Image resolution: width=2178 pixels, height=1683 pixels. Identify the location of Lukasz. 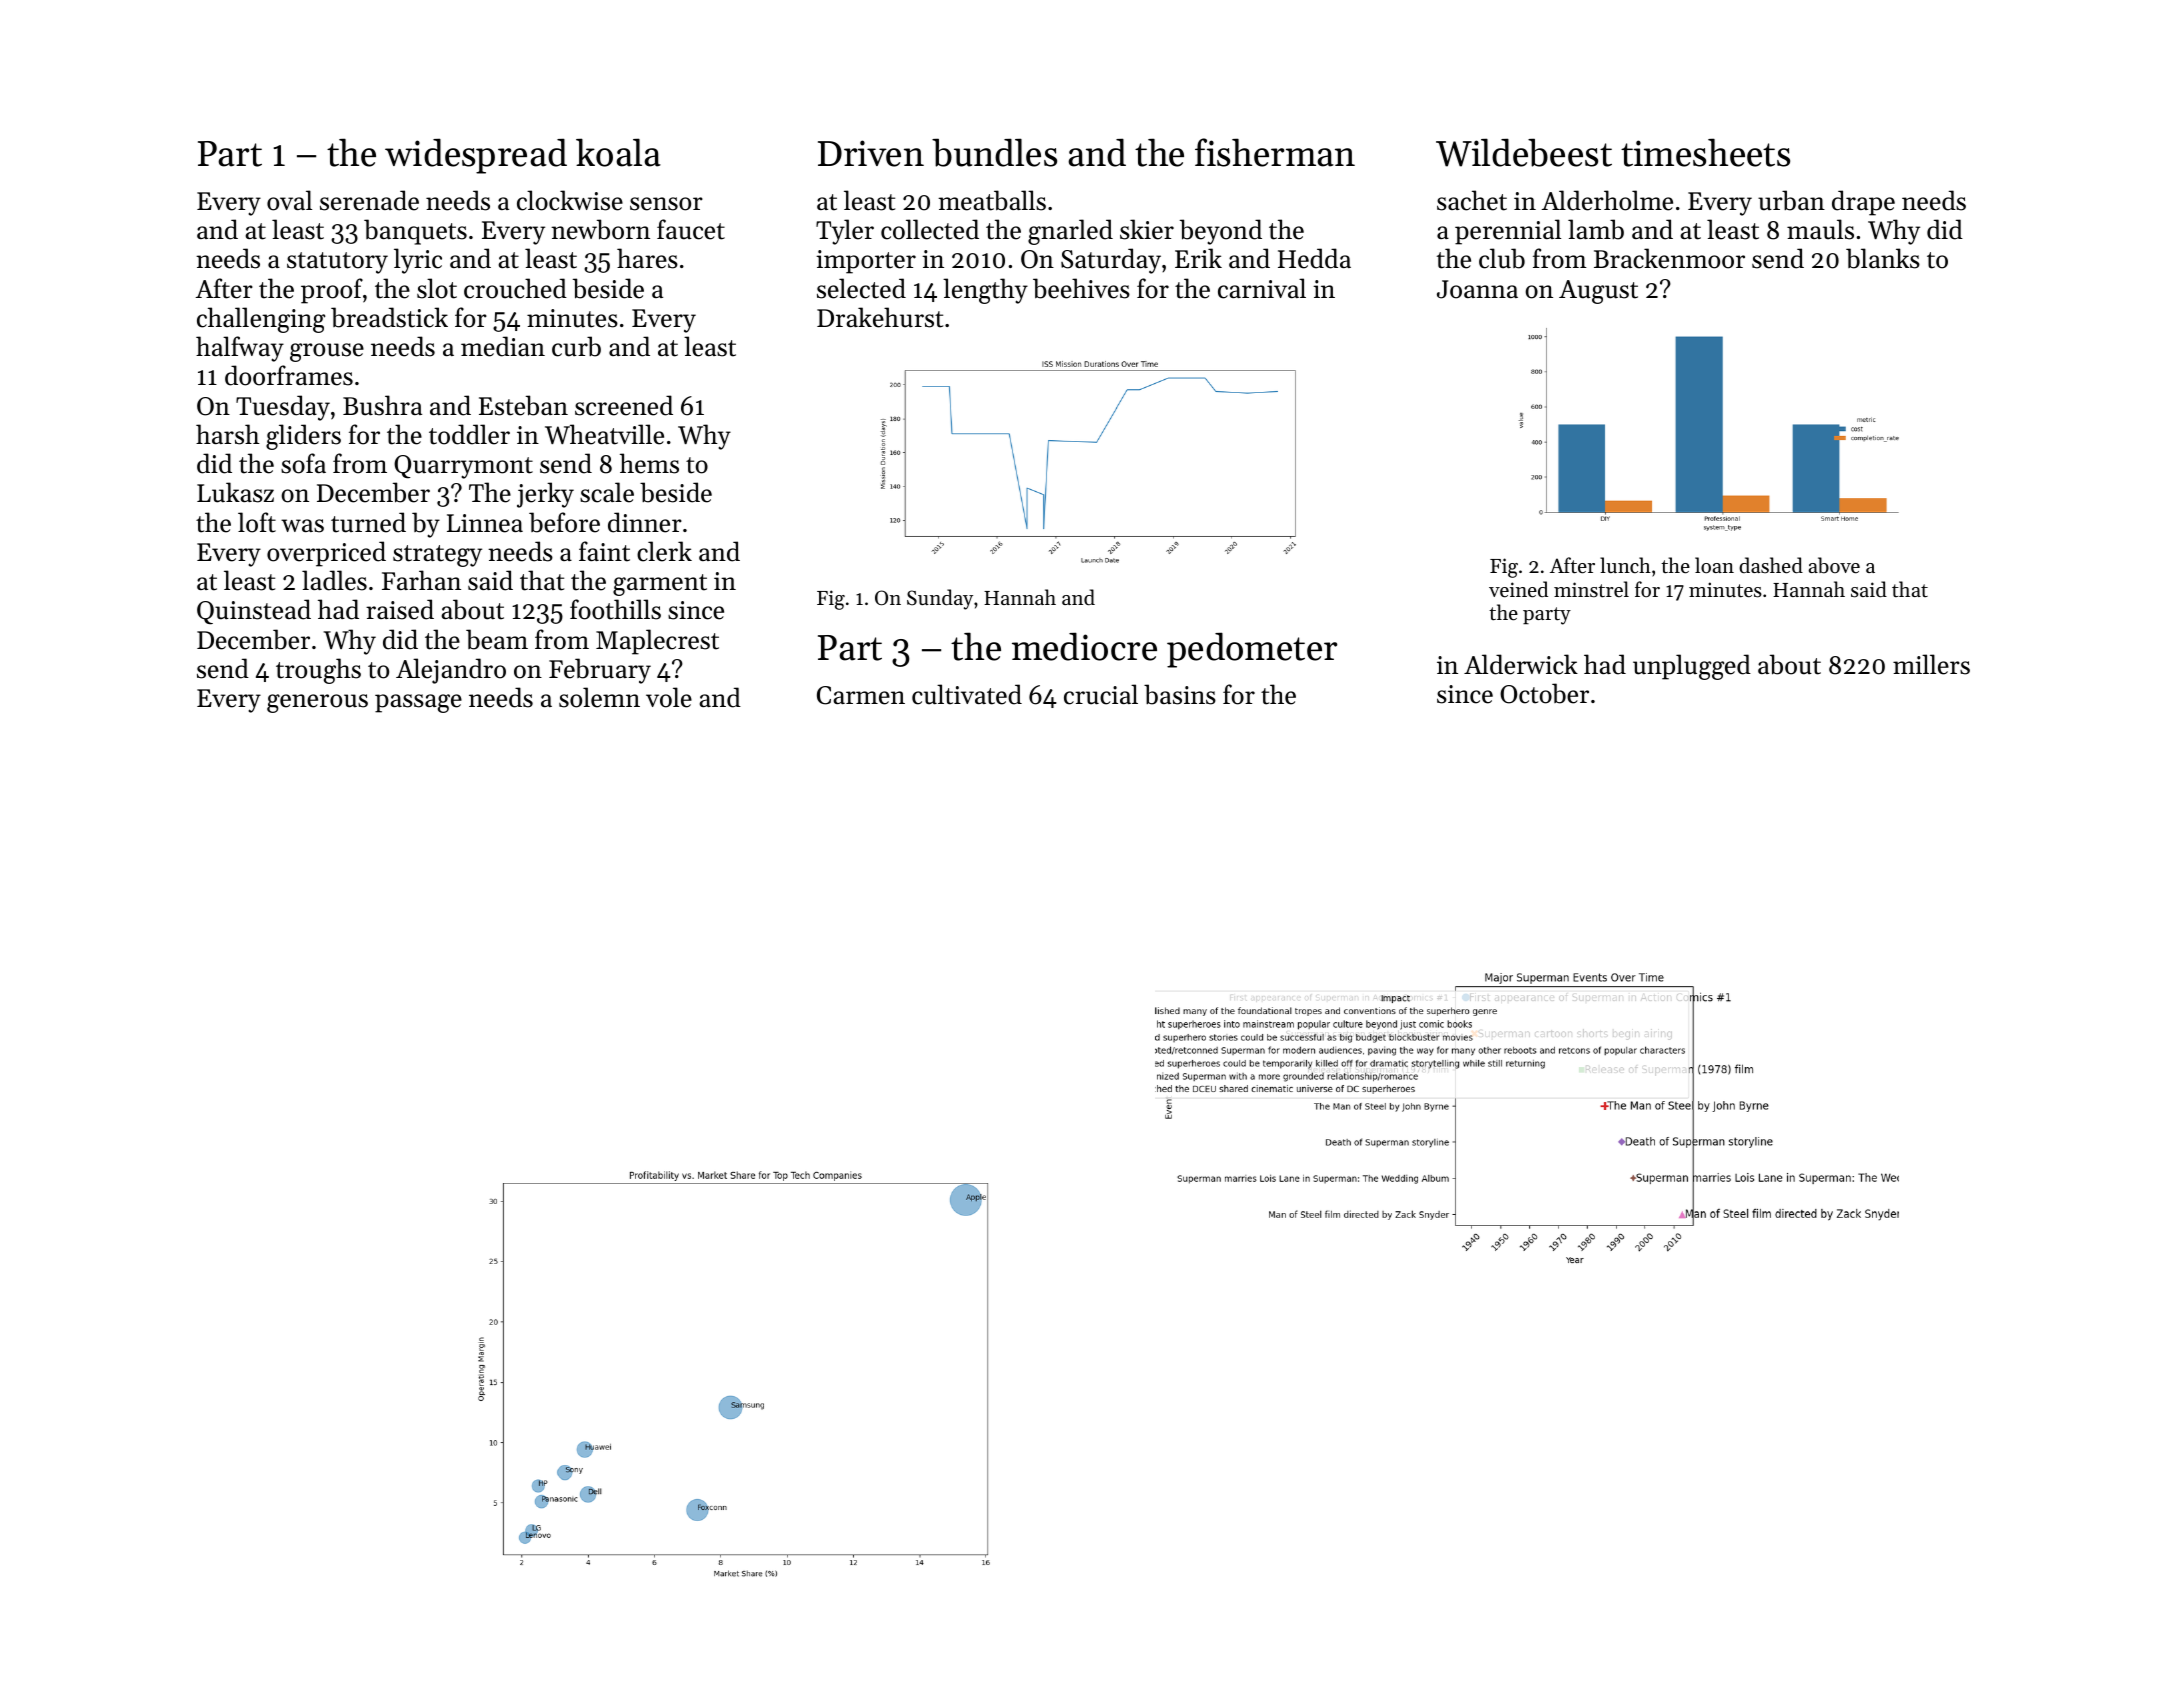
(235, 492).
